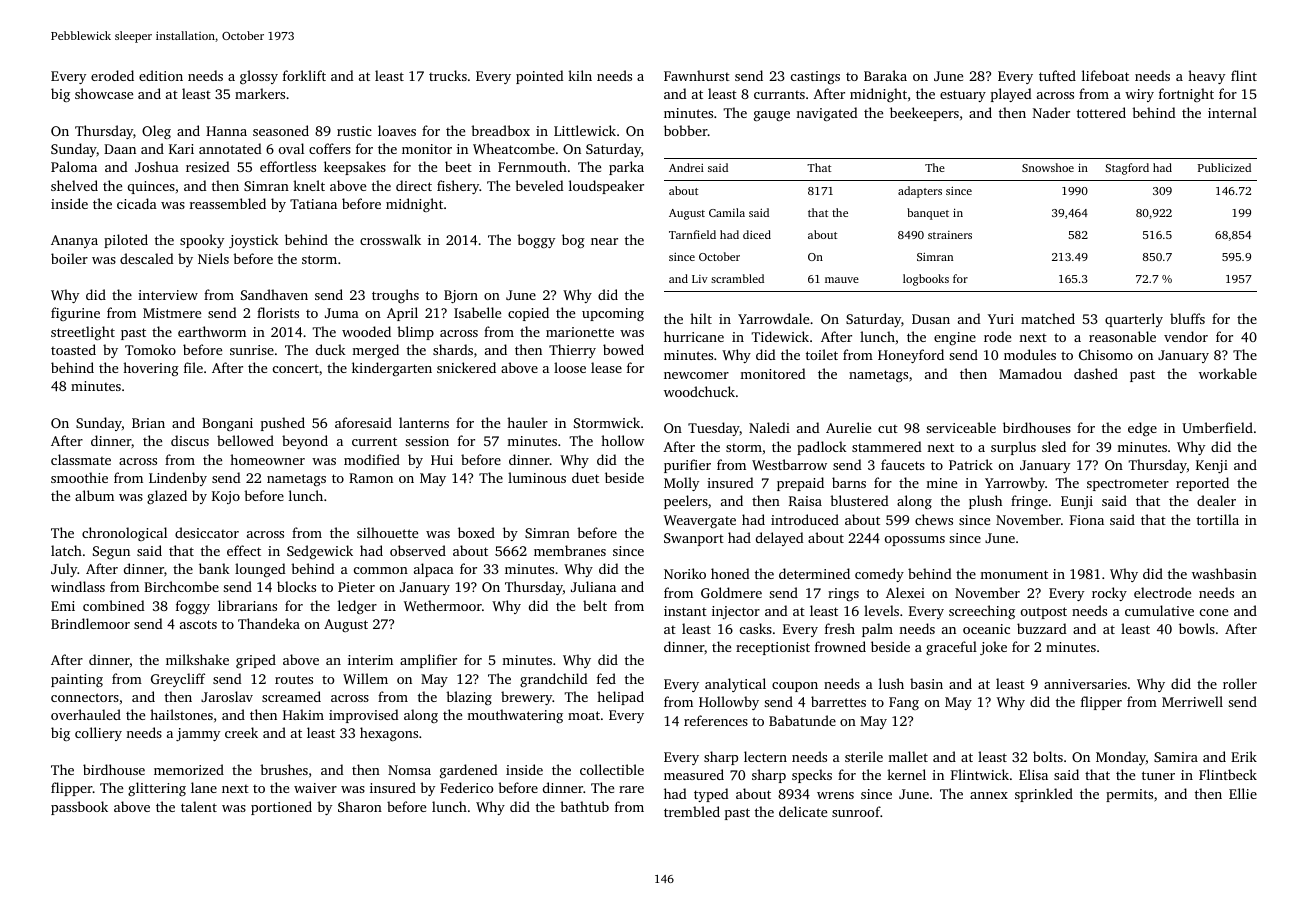 Image resolution: width=1308 pixels, height=924 pixels. What do you see at coordinates (260, 93) in the screenshot?
I see `markers` at bounding box center [260, 93].
